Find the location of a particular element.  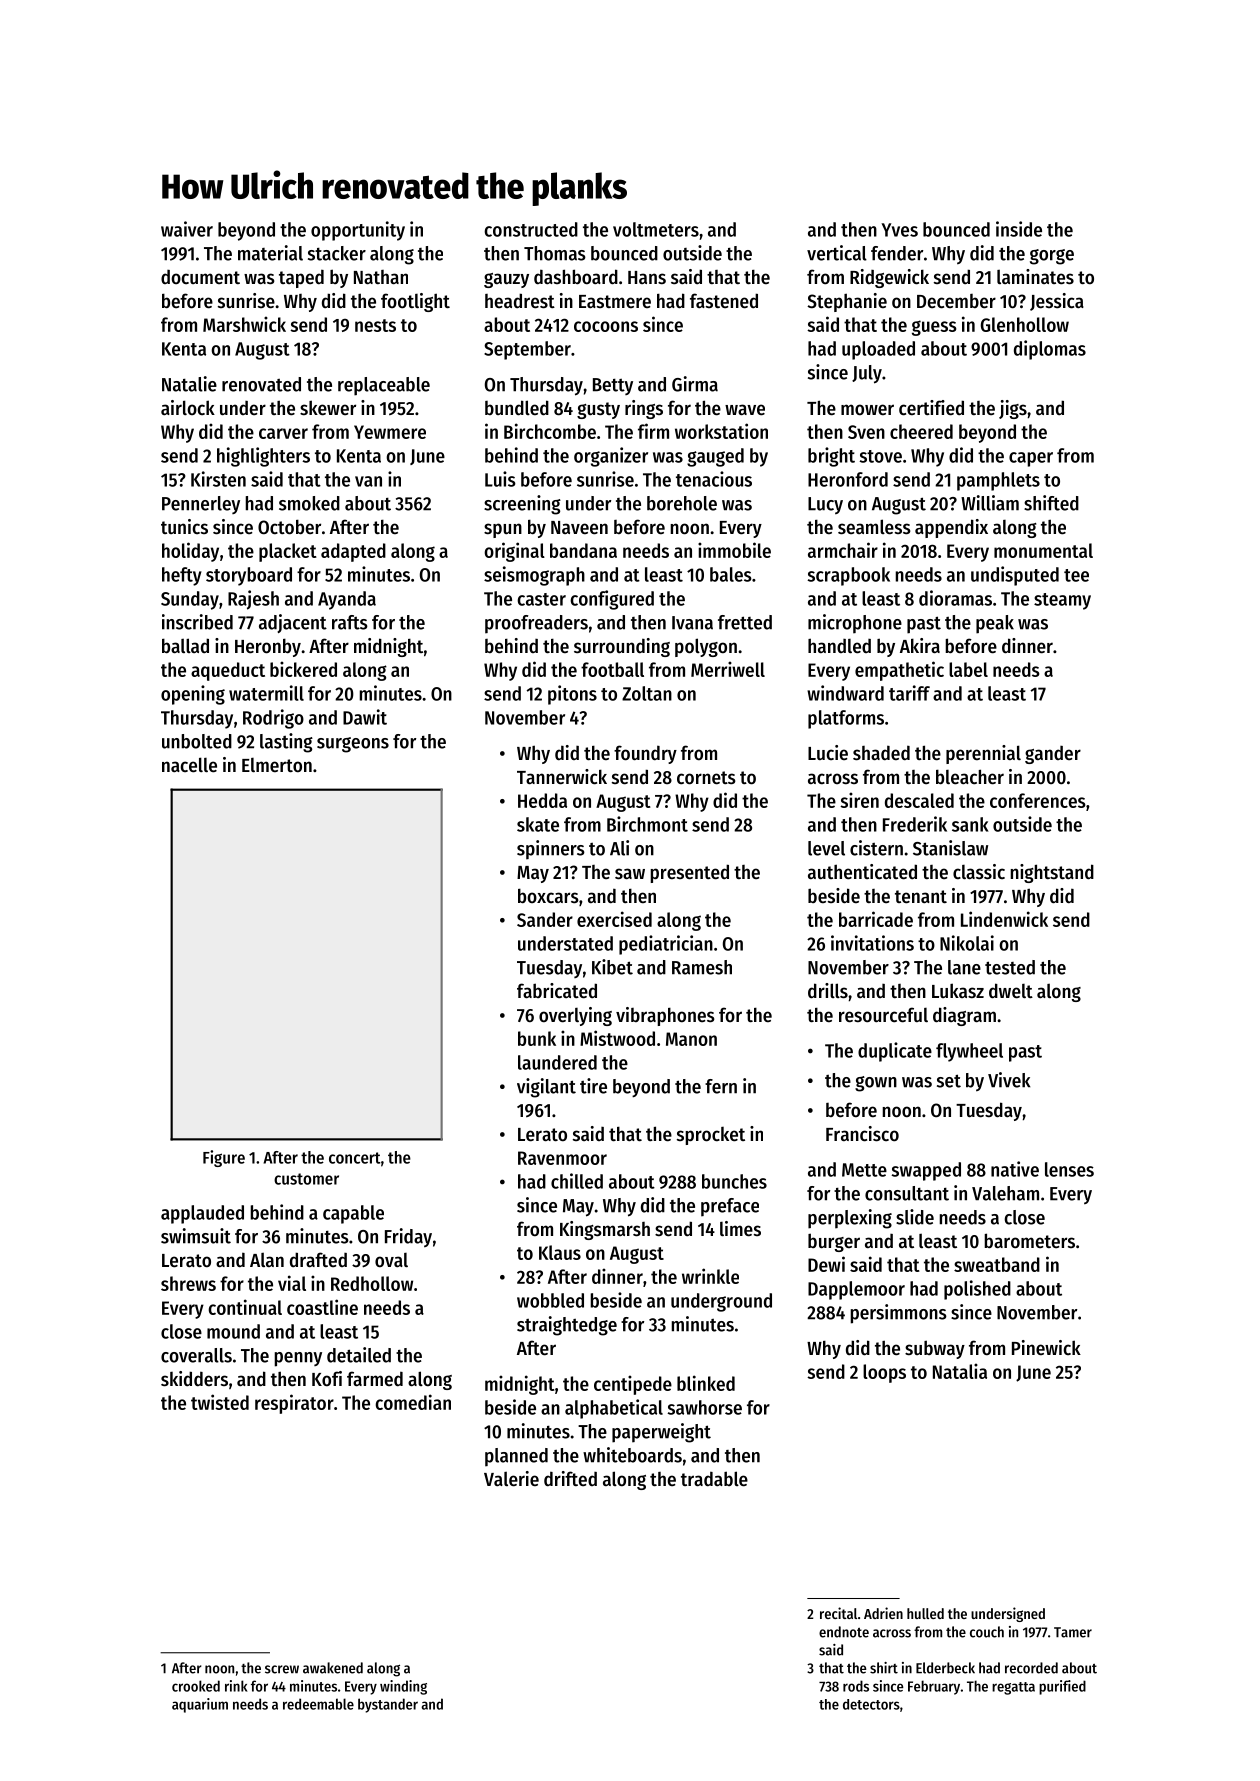

cornets is located at coordinates (706, 778).
